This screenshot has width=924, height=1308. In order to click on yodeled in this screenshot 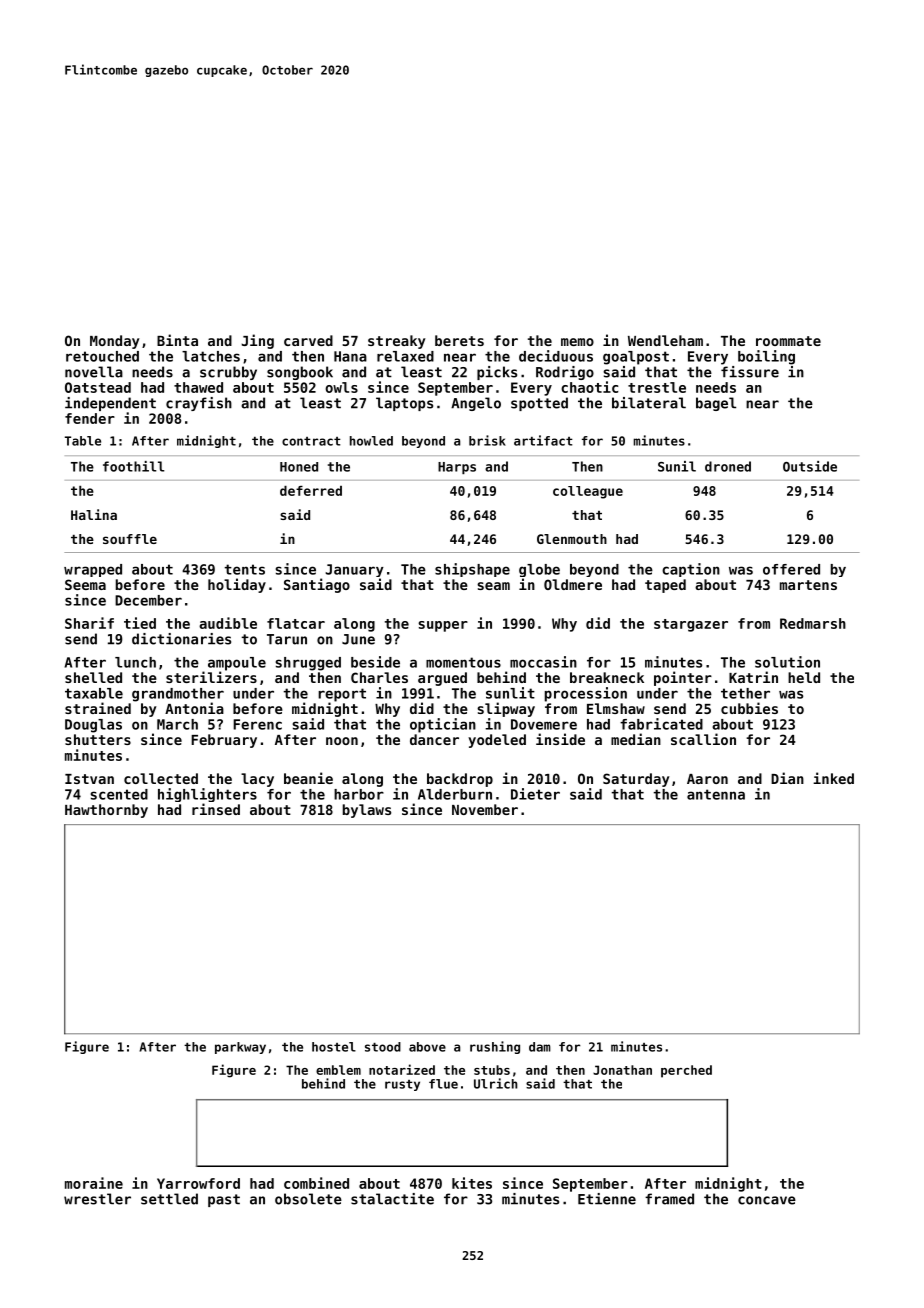, I will do `click(497, 741)`.
